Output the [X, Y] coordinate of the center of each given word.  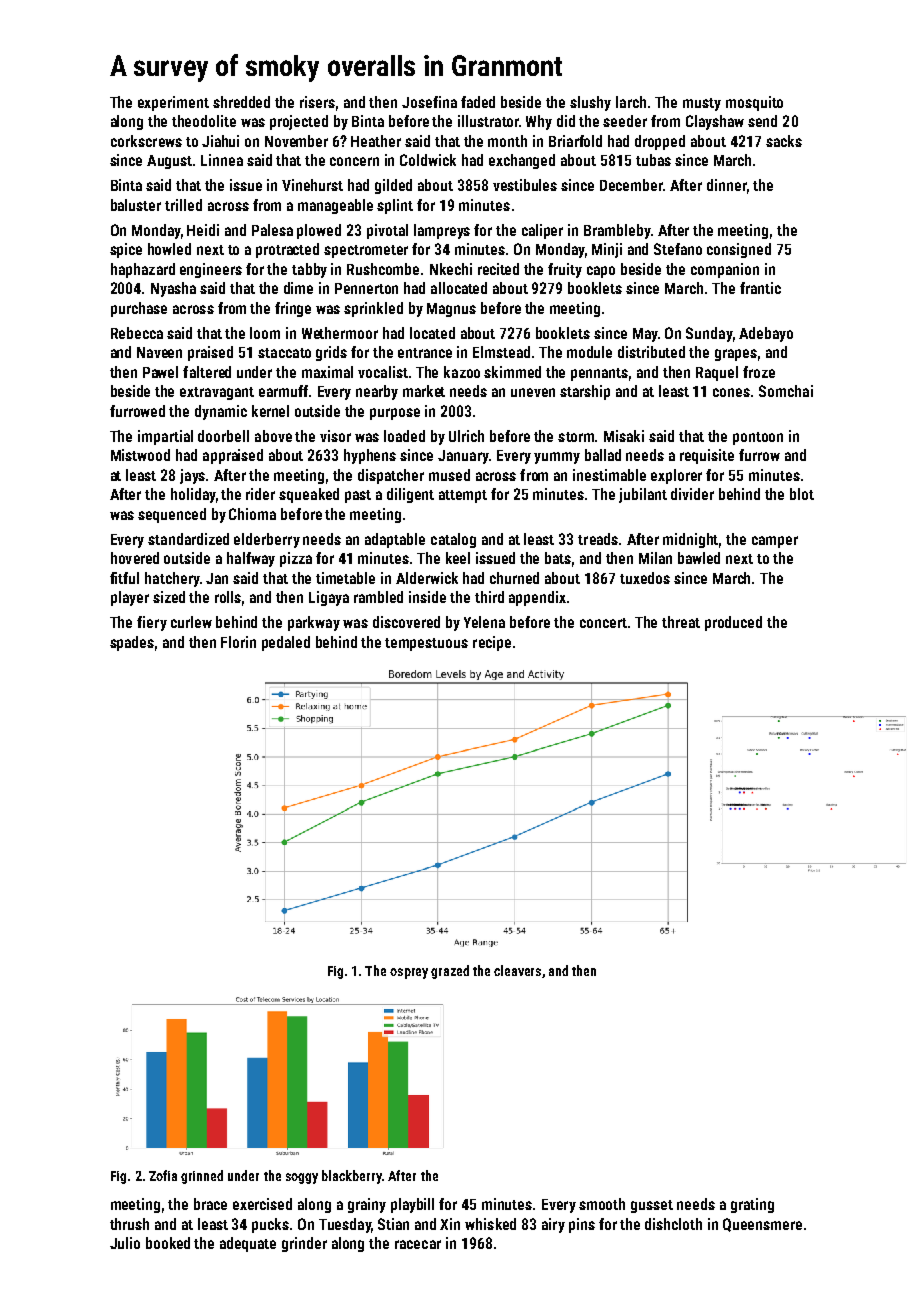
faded [478, 102]
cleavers [517, 970]
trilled [183, 205]
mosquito [754, 103]
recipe [492, 643]
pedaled [286, 643]
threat [681, 622]
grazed [450, 972]
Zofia [163, 1175]
